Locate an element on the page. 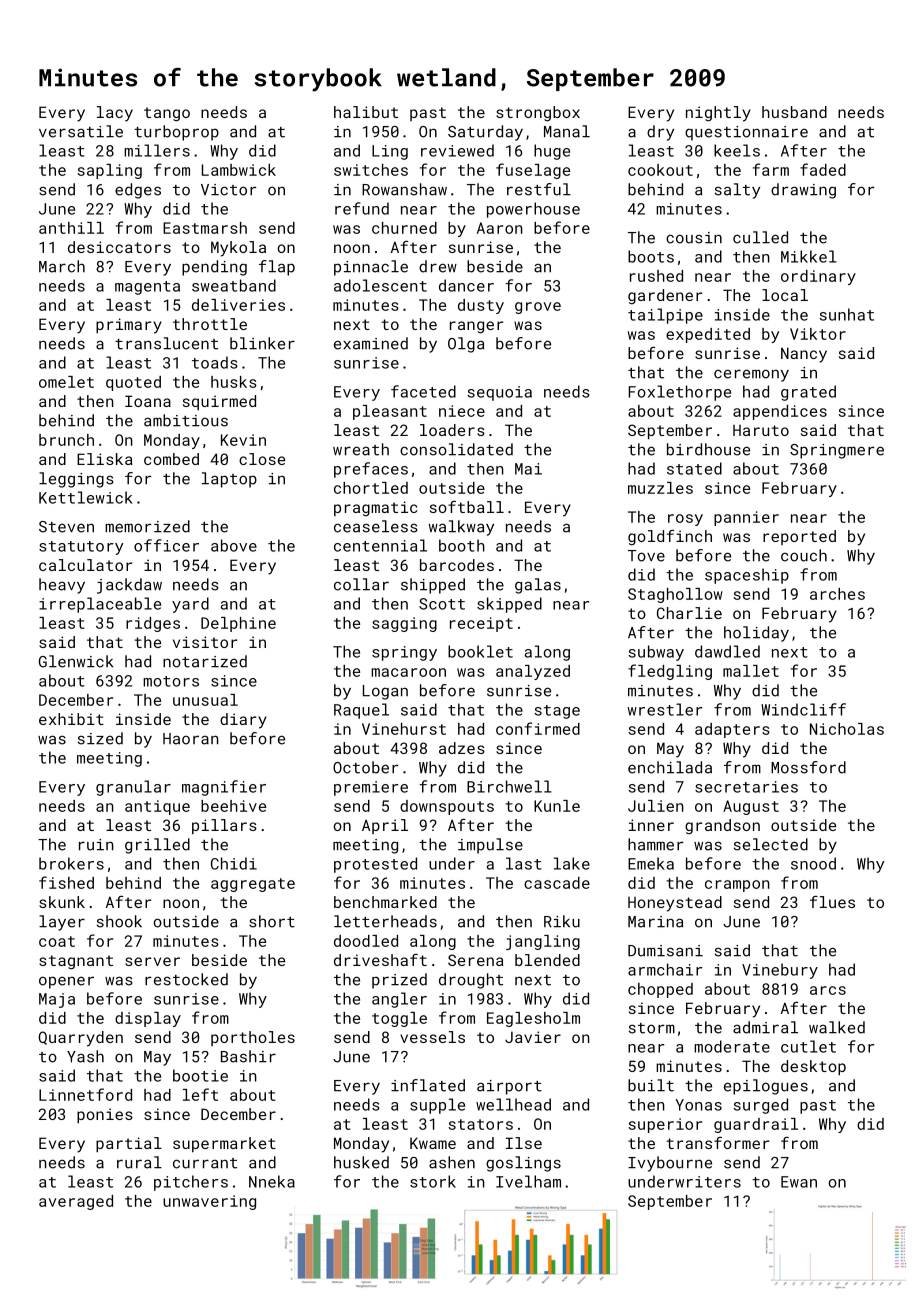 Image resolution: width=924 pixels, height=1308 pixels. unwavering is located at coordinates (209, 1202).
